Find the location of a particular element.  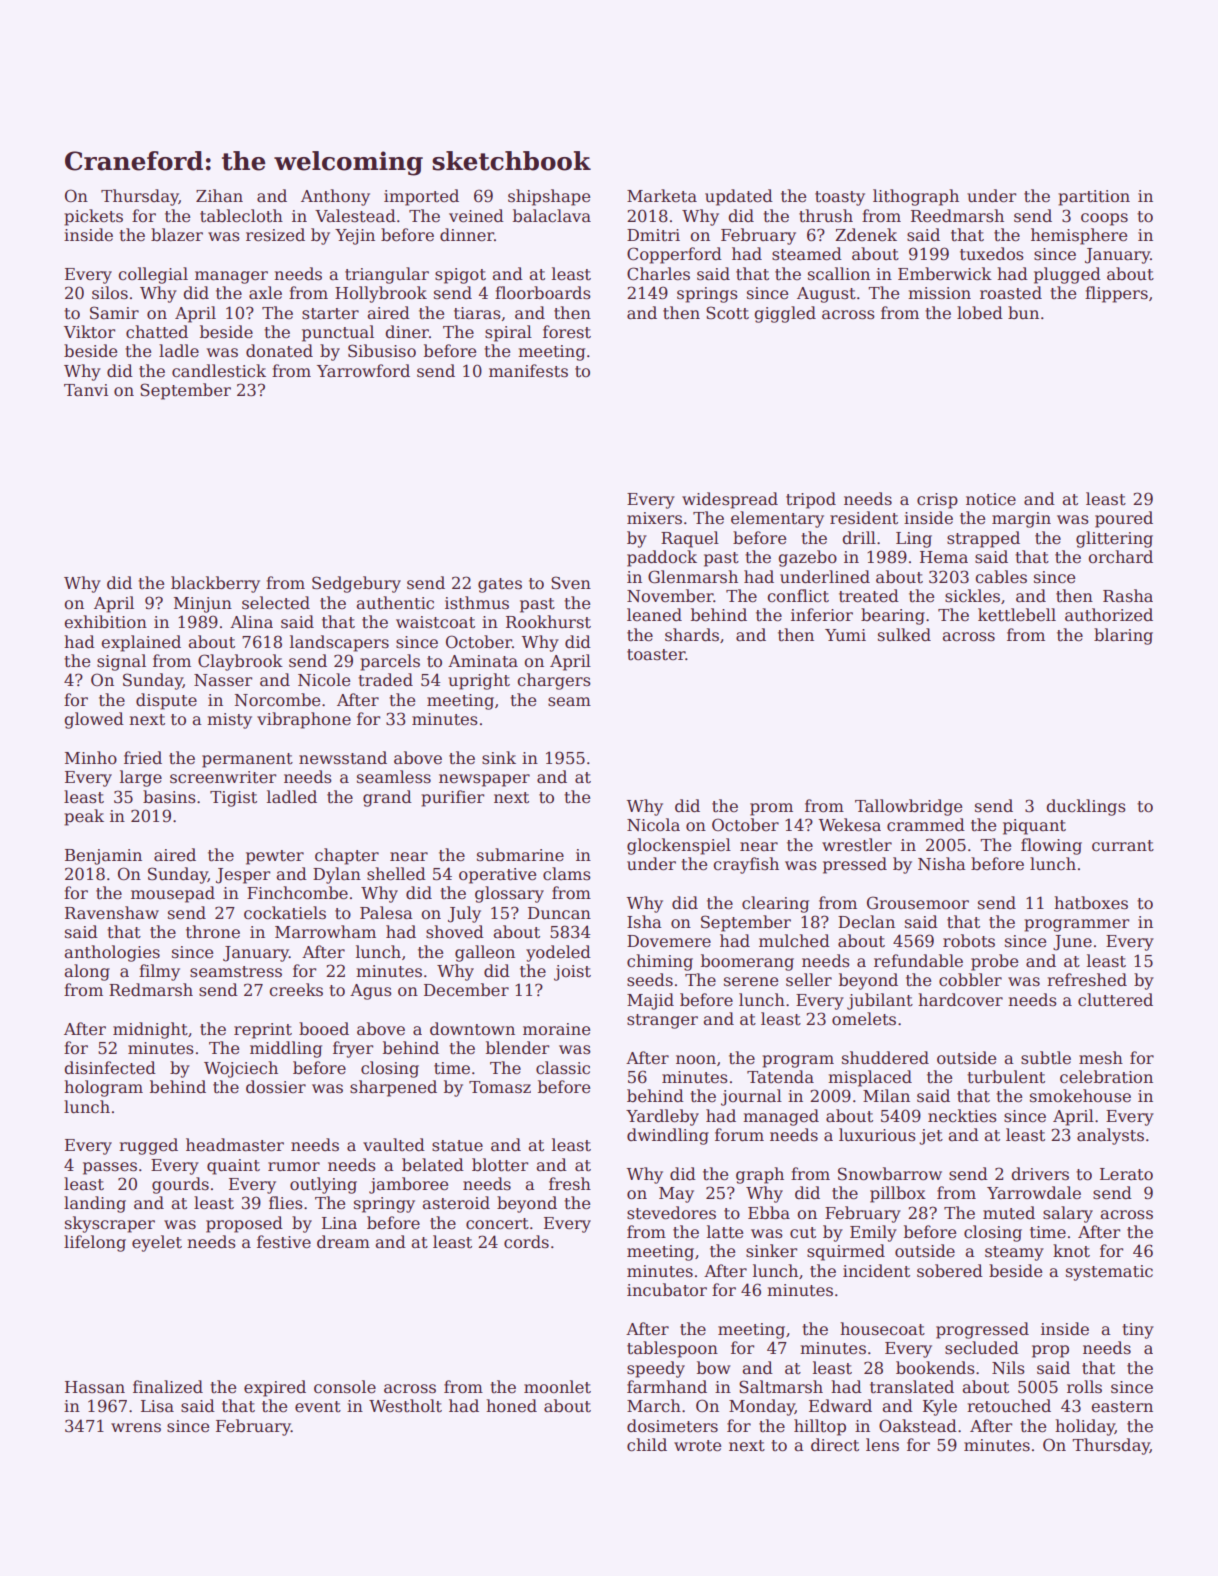

sulked is located at coordinates (904, 634).
